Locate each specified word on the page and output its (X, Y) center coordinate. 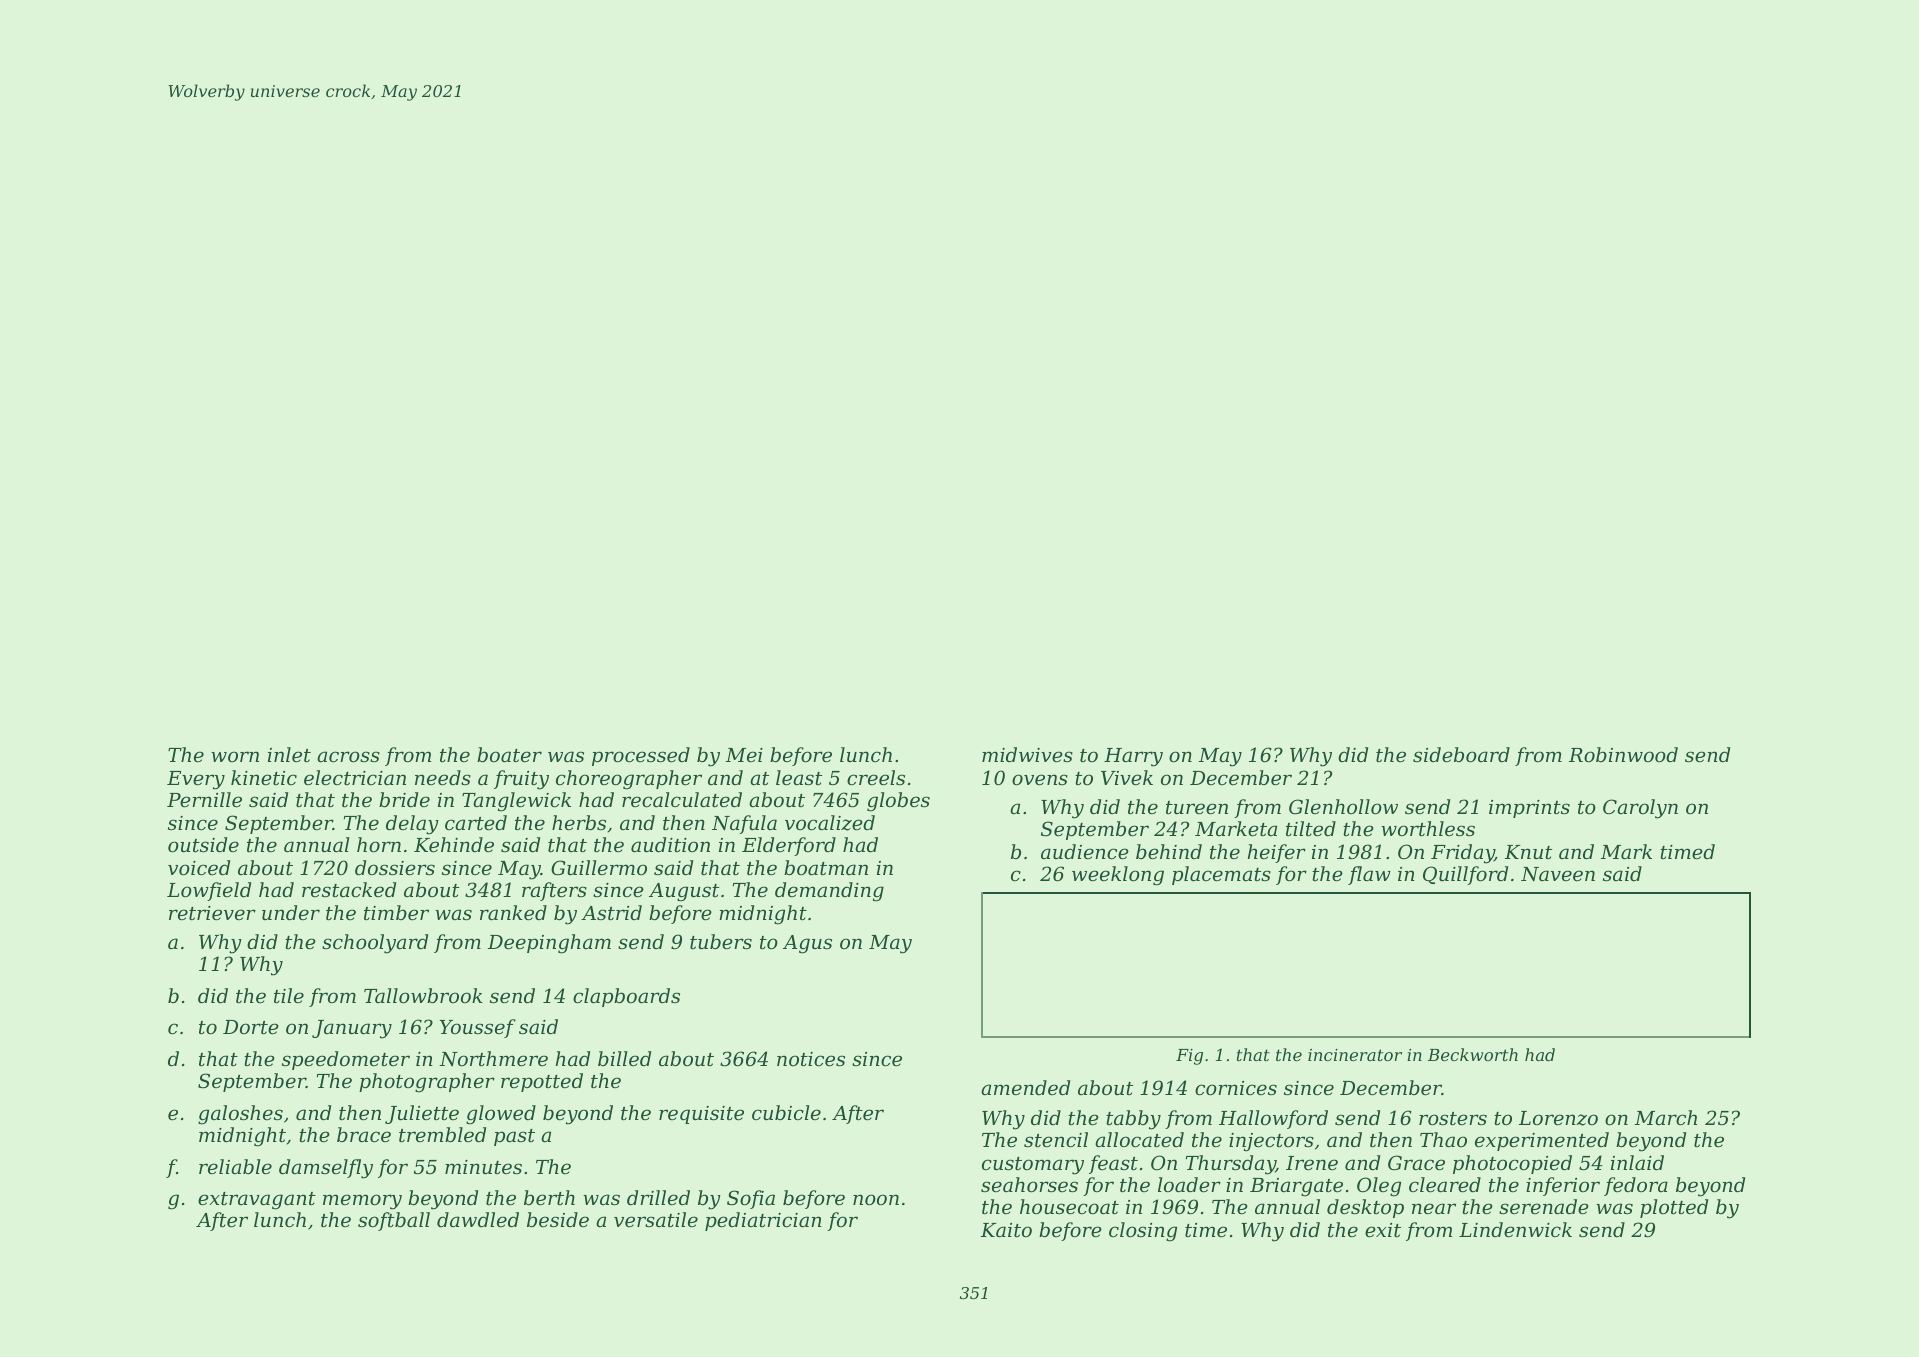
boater (509, 754)
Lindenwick (1515, 1229)
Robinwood (1623, 754)
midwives (1027, 754)
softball (394, 1221)
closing (1143, 1232)
